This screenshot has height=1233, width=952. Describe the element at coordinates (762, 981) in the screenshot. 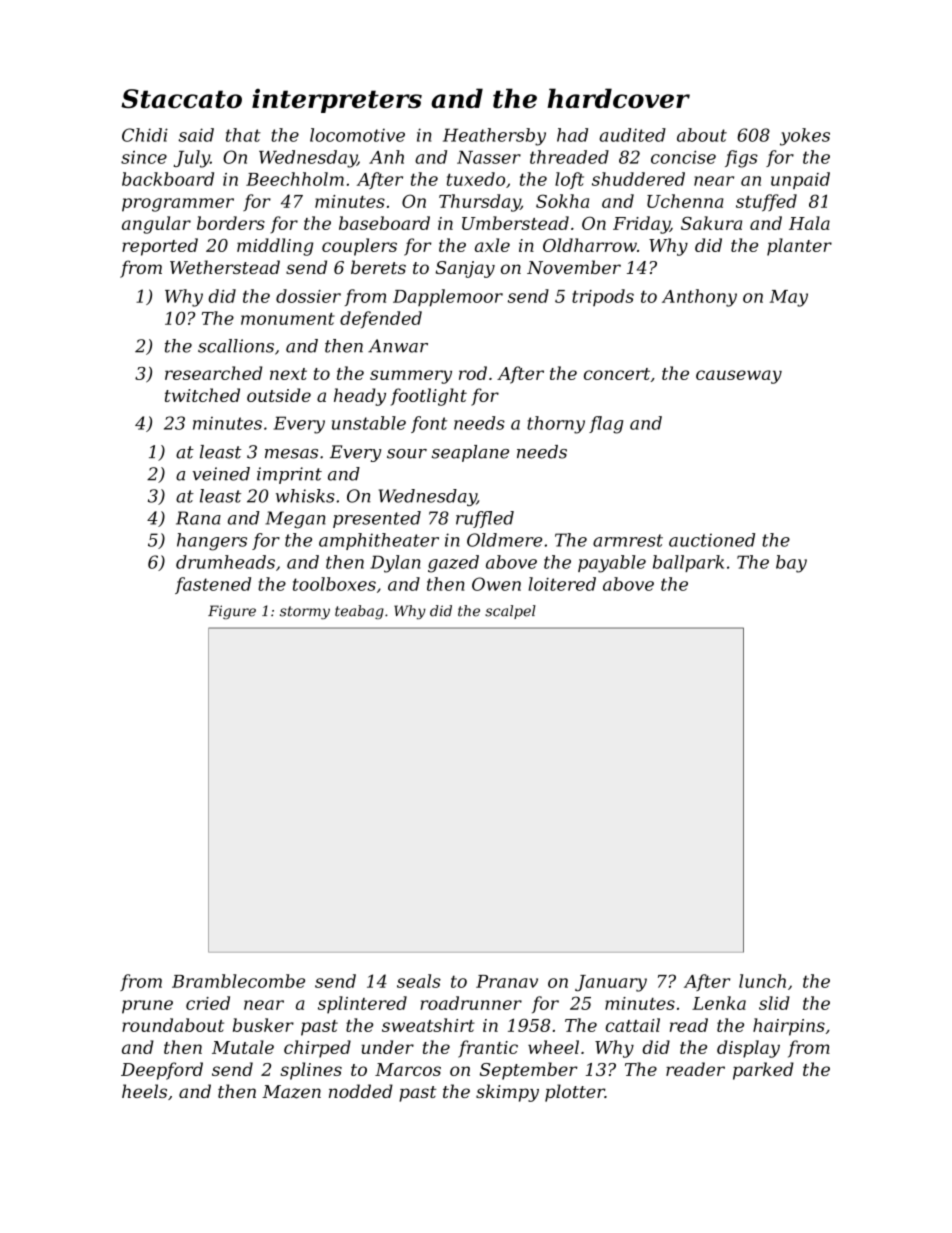

I see `lunch` at that location.
